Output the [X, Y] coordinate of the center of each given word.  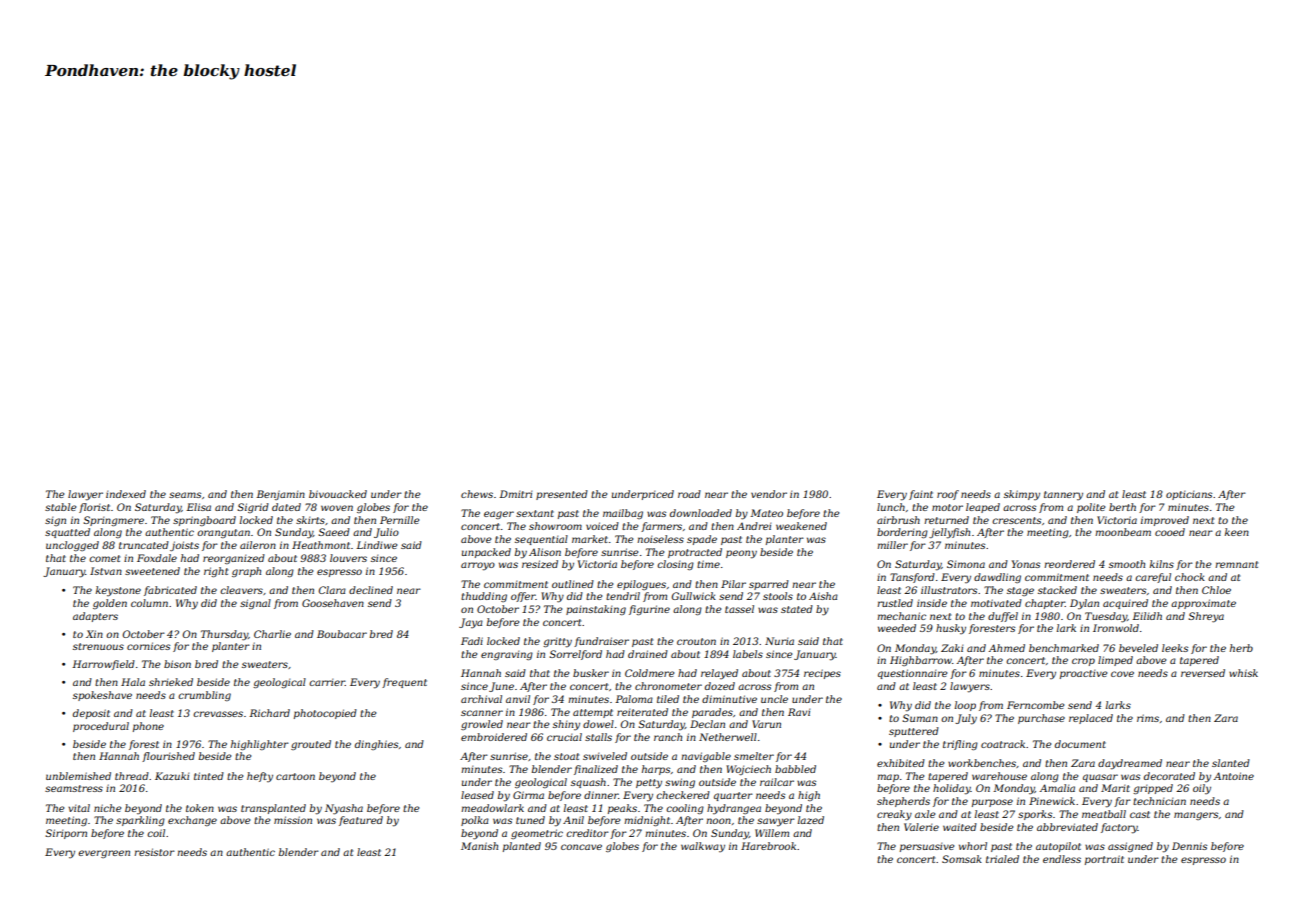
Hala [133, 682]
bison [177, 664]
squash [588, 783]
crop [1083, 662]
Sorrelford [575, 655]
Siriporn [66, 834]
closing [675, 565]
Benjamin [280, 495]
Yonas [1026, 564]
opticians [1189, 495]
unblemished [78, 776]
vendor [769, 494]
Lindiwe [376, 545]
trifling [960, 745]
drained [648, 654]
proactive [1083, 674]
